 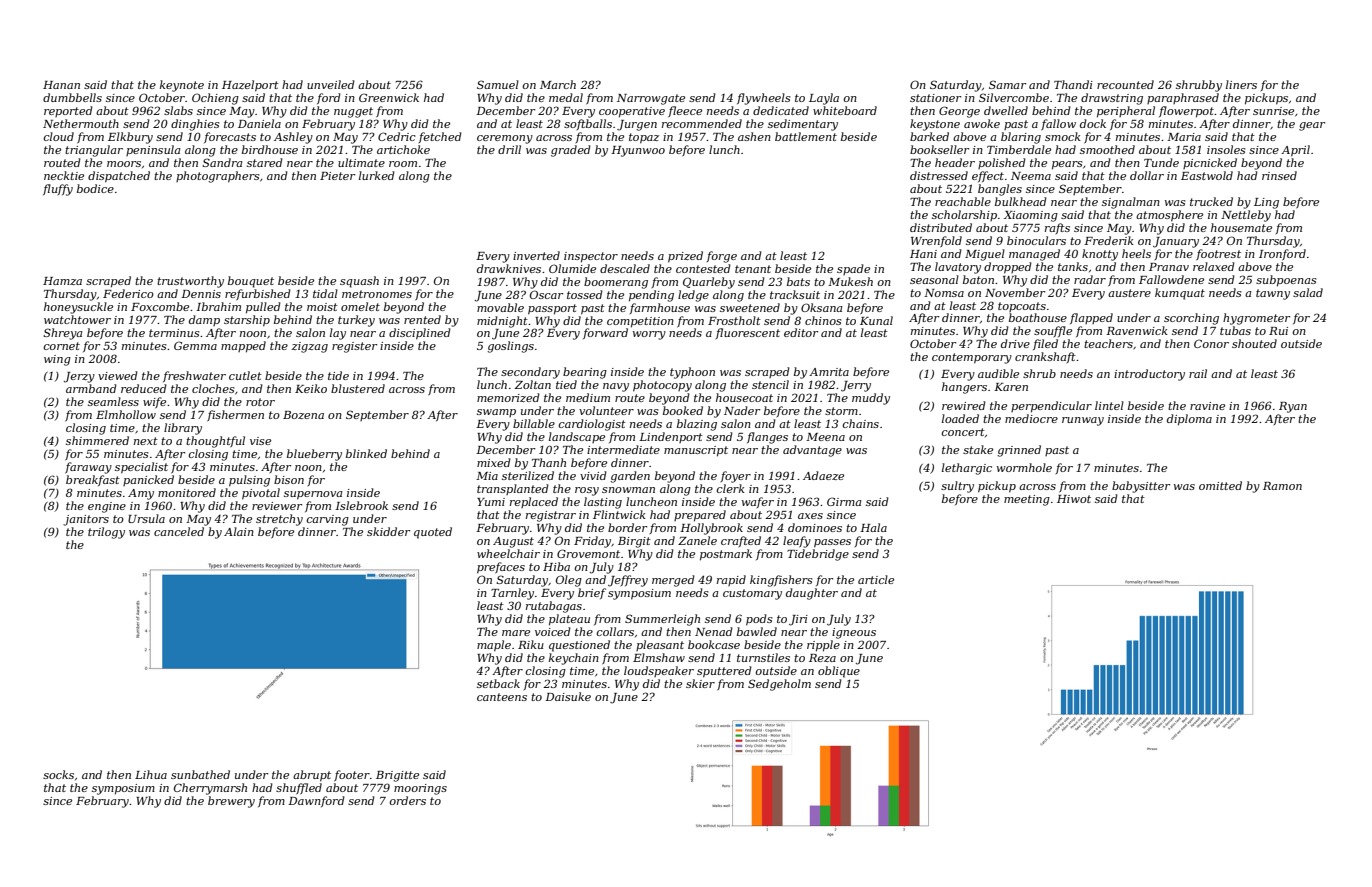 I want to click on cooperative, so click(x=632, y=112).
